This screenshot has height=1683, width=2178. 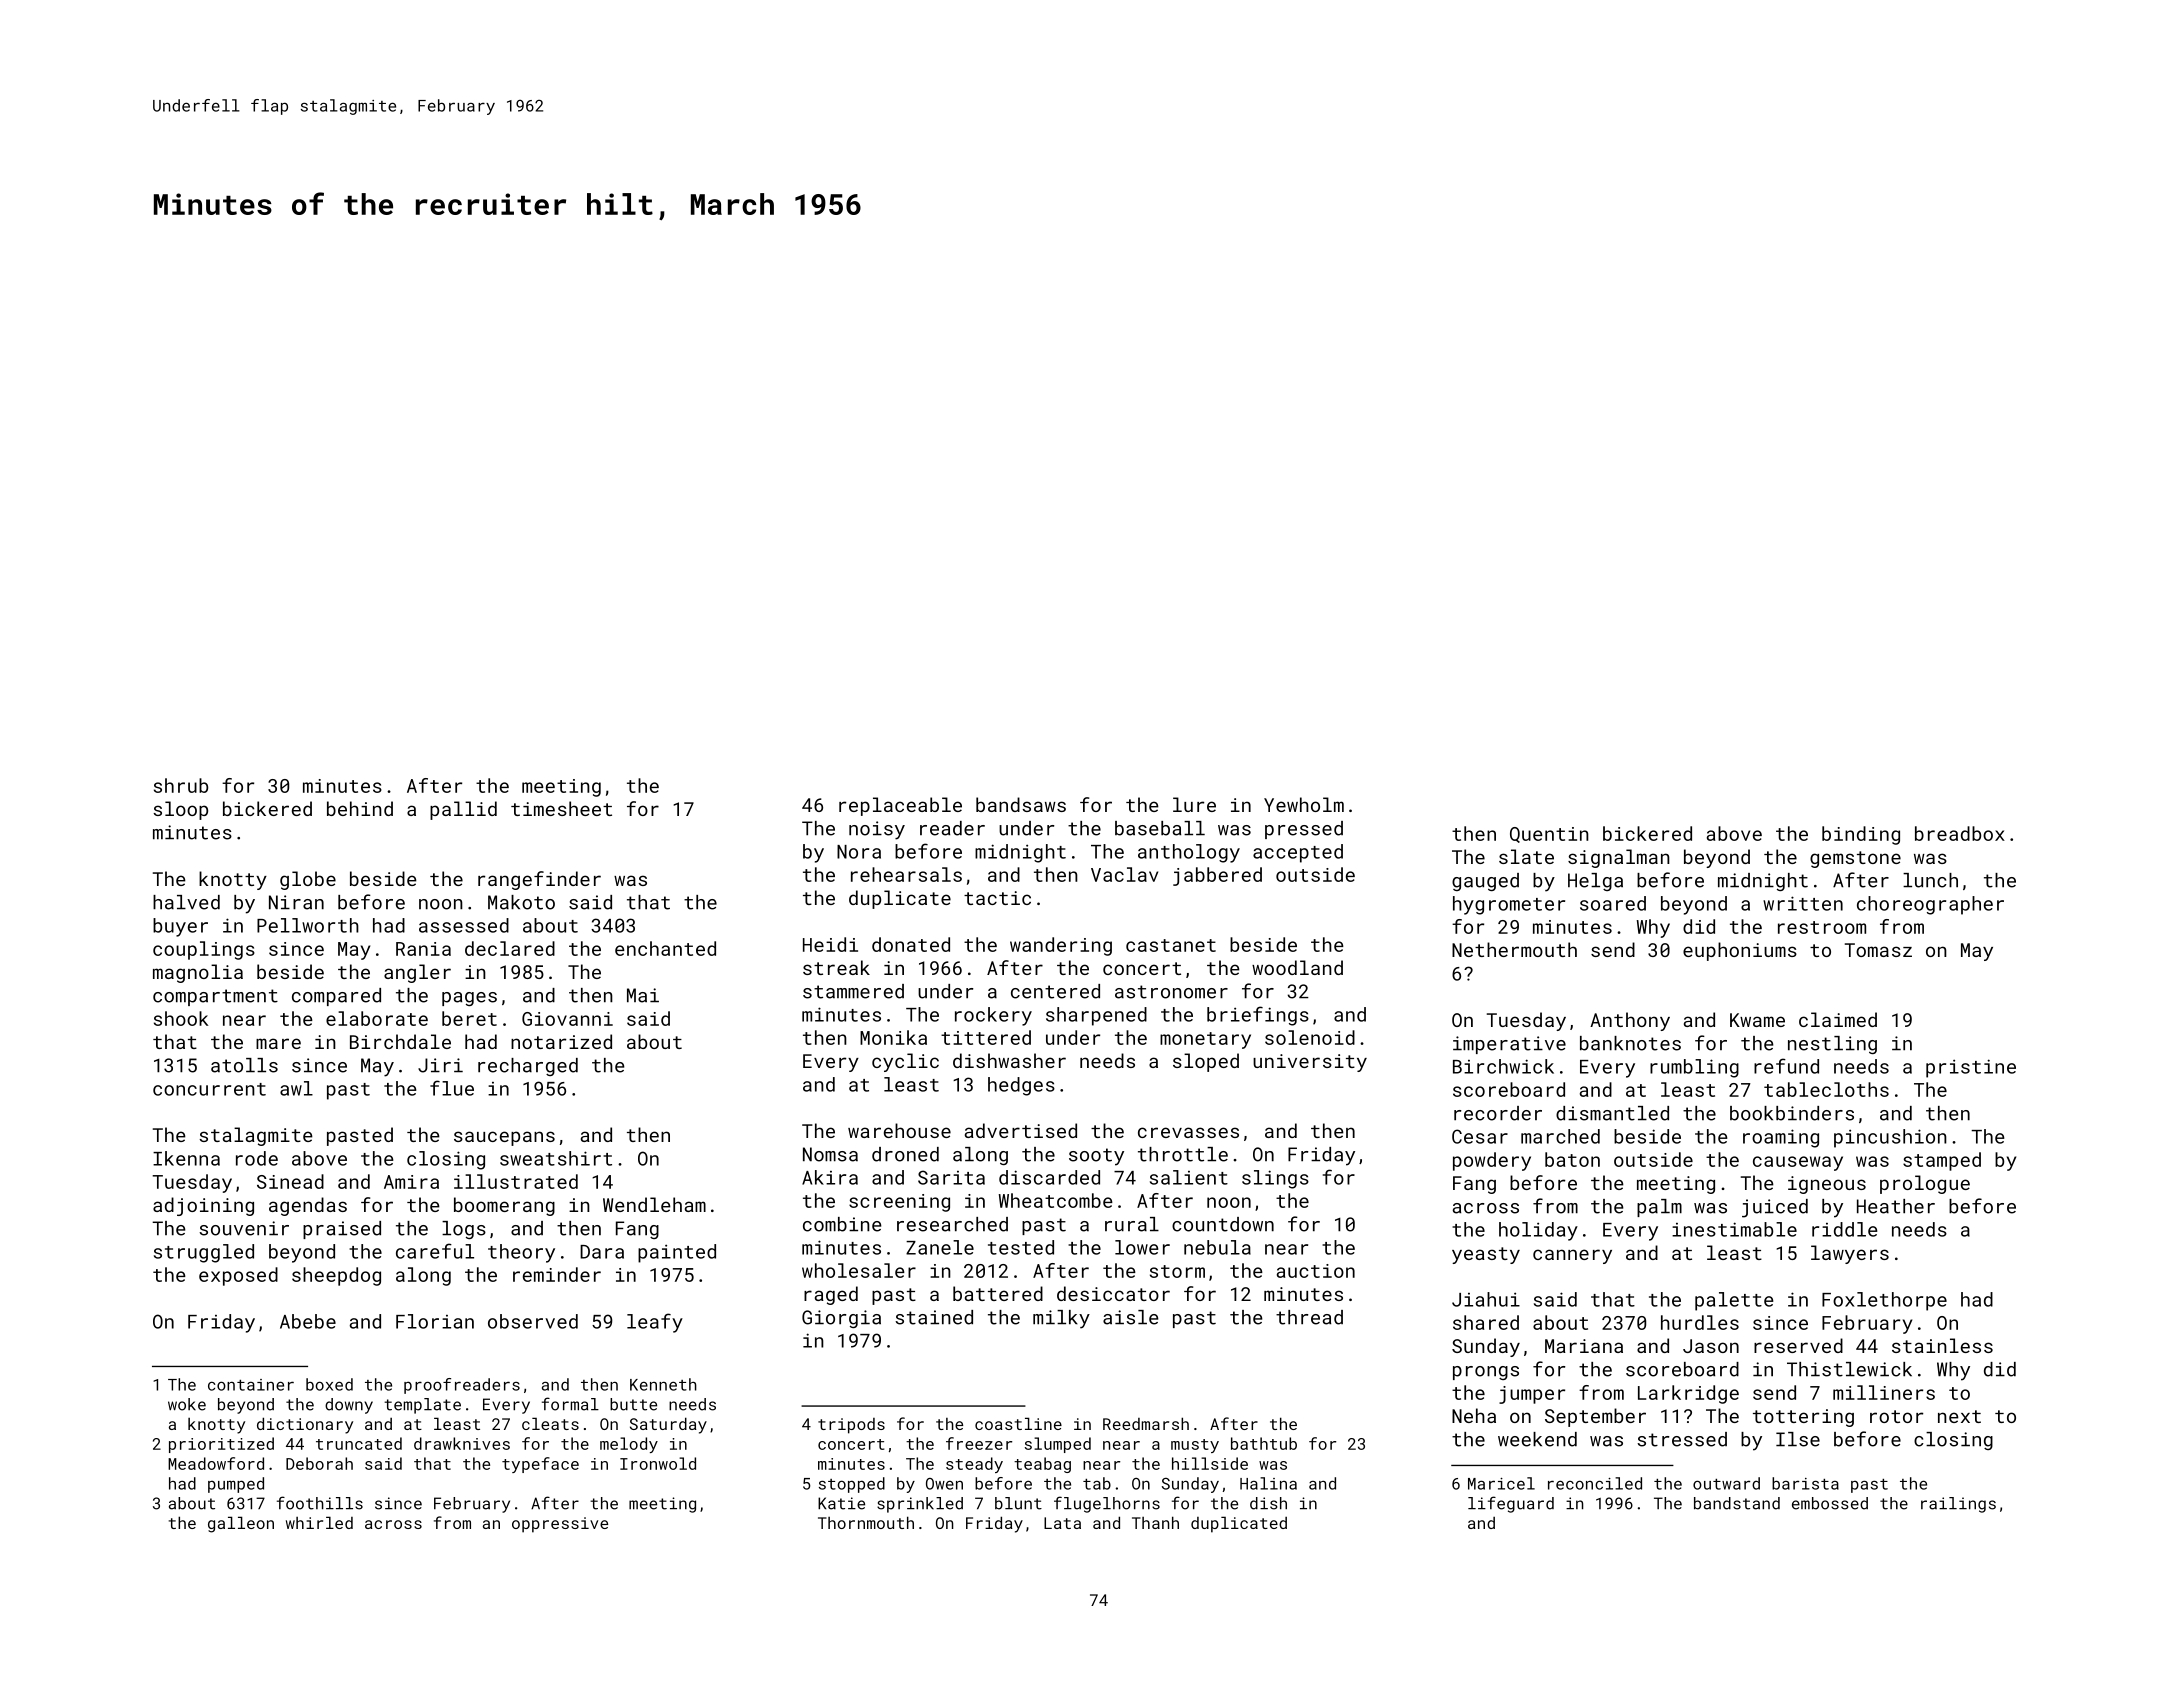 I want to click on oppressive, so click(x=560, y=1525).
